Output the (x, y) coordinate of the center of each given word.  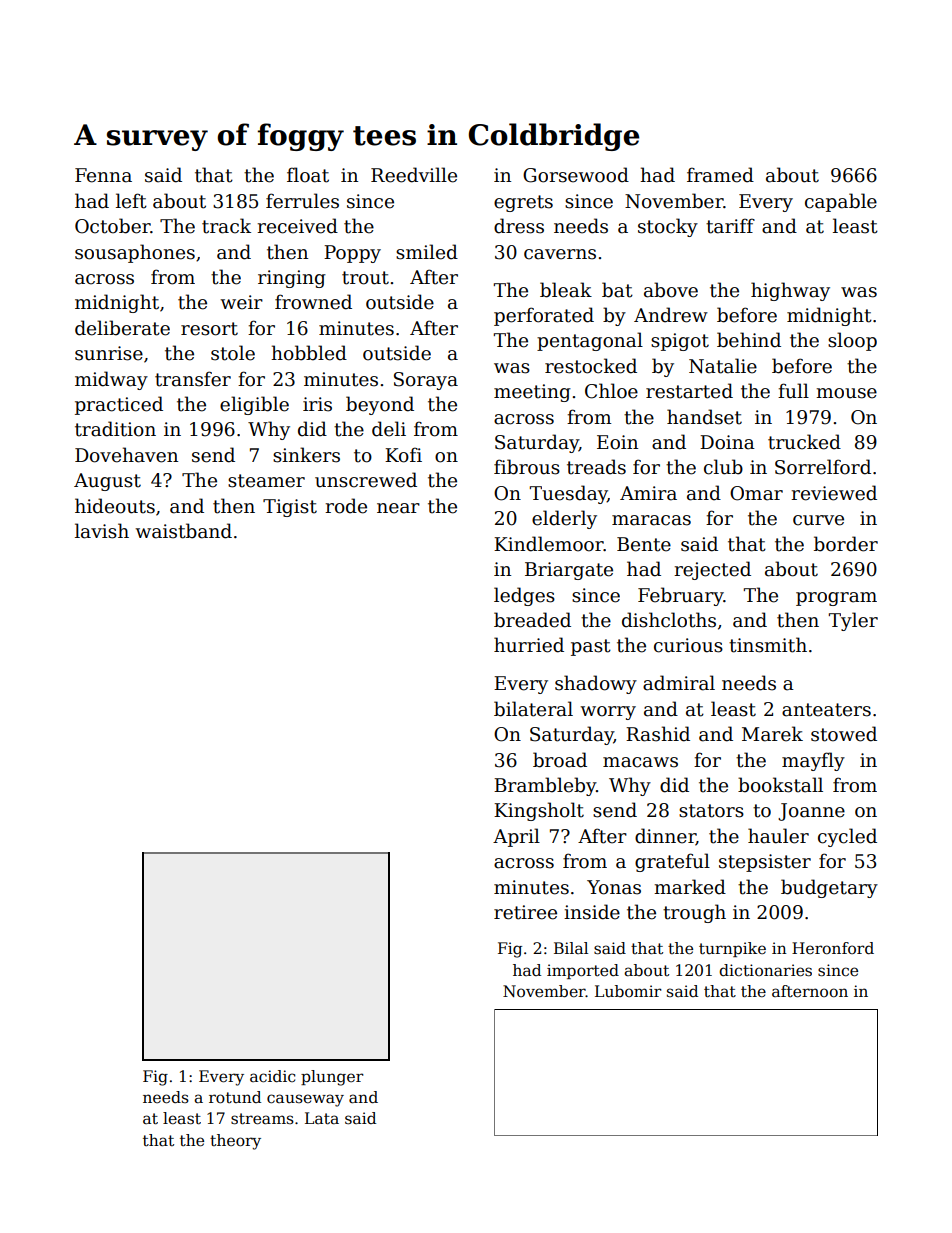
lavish (102, 531)
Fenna (103, 175)
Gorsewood (576, 175)
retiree (525, 912)
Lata (322, 1118)
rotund (235, 1097)
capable (841, 202)
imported (583, 971)
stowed (844, 734)
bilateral (533, 709)
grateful (672, 862)
